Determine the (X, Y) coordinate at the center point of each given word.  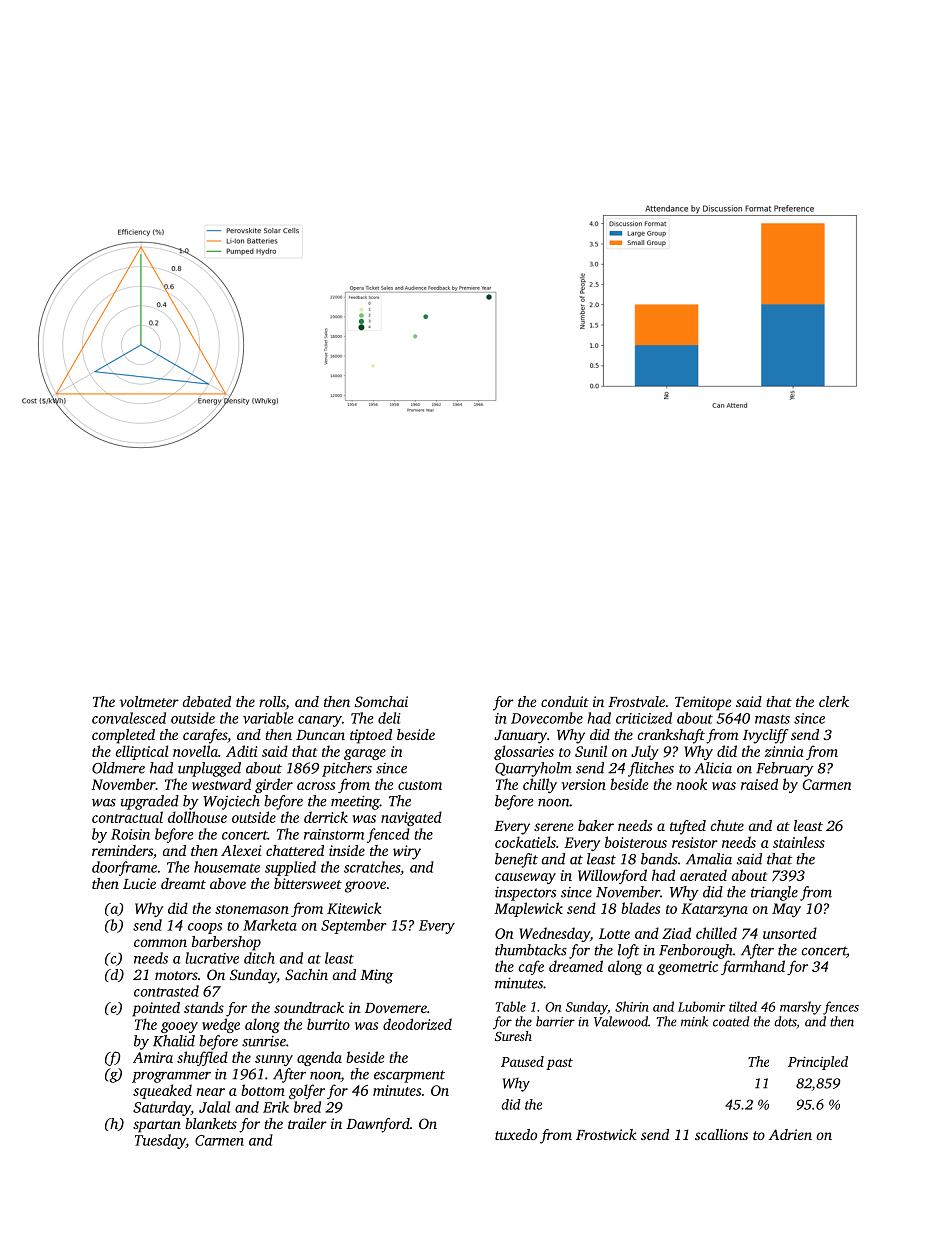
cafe (531, 967)
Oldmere (118, 768)
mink (694, 1021)
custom (420, 785)
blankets (211, 1123)
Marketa (270, 925)
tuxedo (516, 1134)
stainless (799, 842)
